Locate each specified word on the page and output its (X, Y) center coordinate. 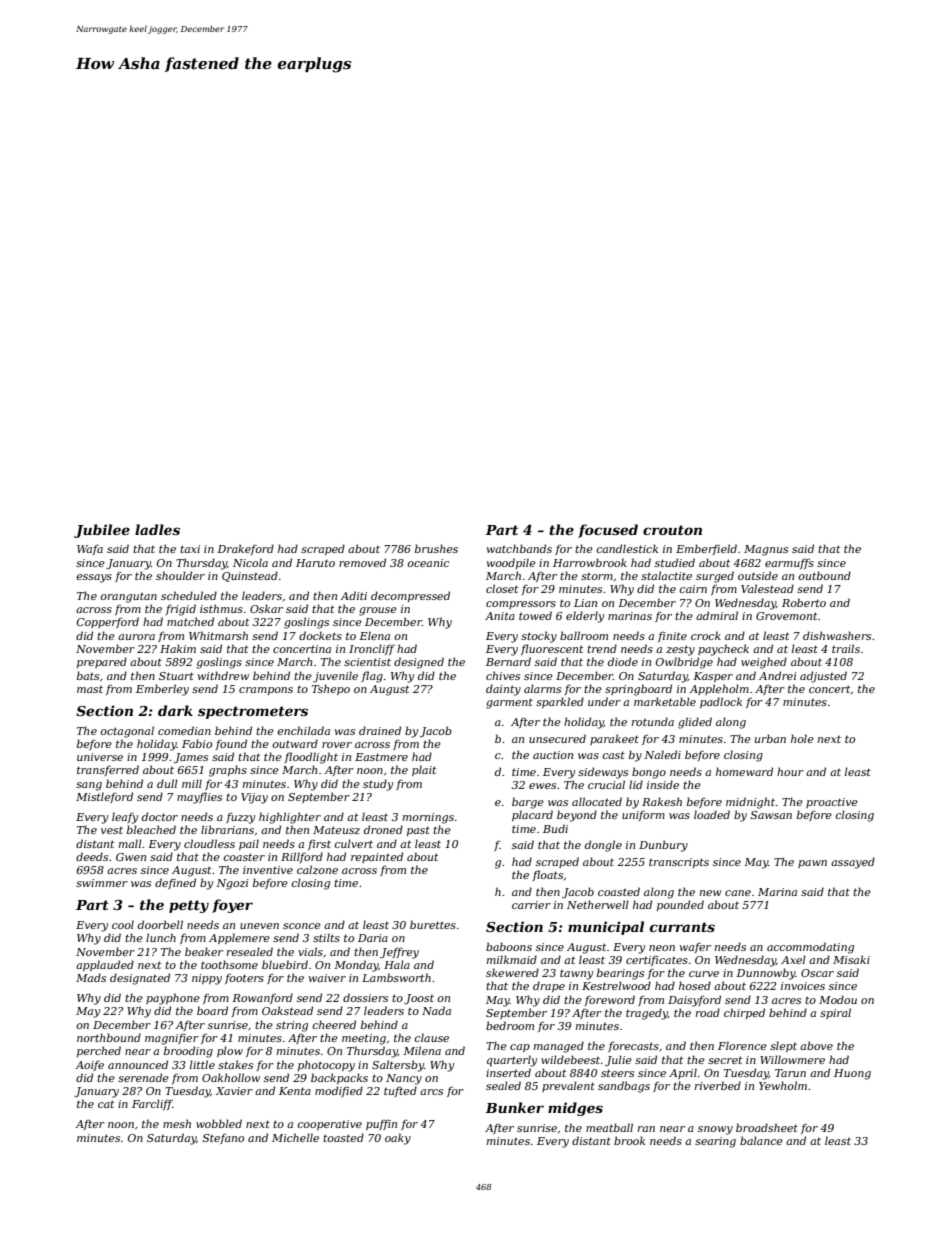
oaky (398, 1139)
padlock (721, 702)
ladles (157, 529)
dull (167, 783)
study (378, 785)
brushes (436, 548)
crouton (672, 530)
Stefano (223, 1139)
